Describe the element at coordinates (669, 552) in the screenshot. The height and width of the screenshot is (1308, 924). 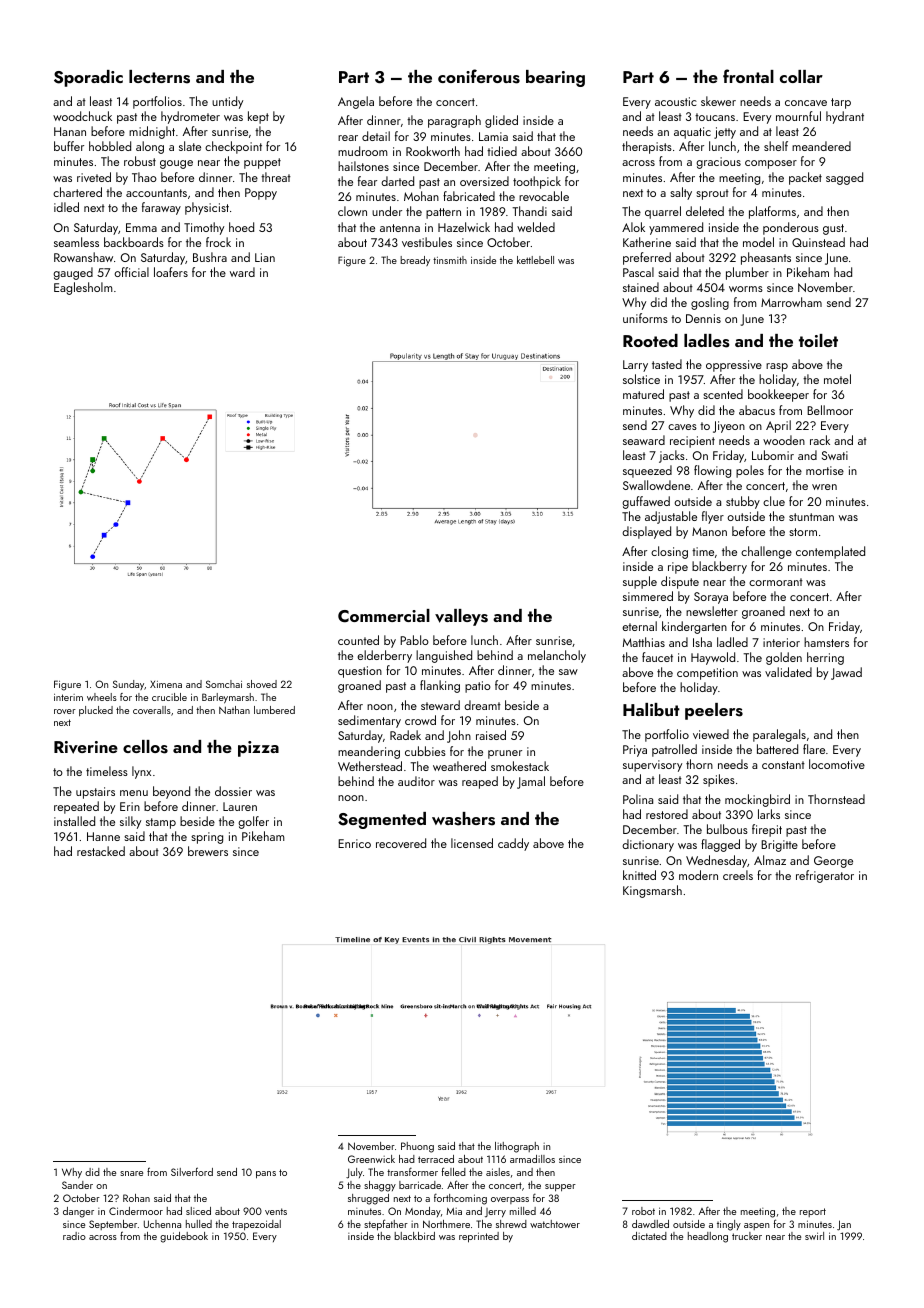
I see `closing` at that location.
